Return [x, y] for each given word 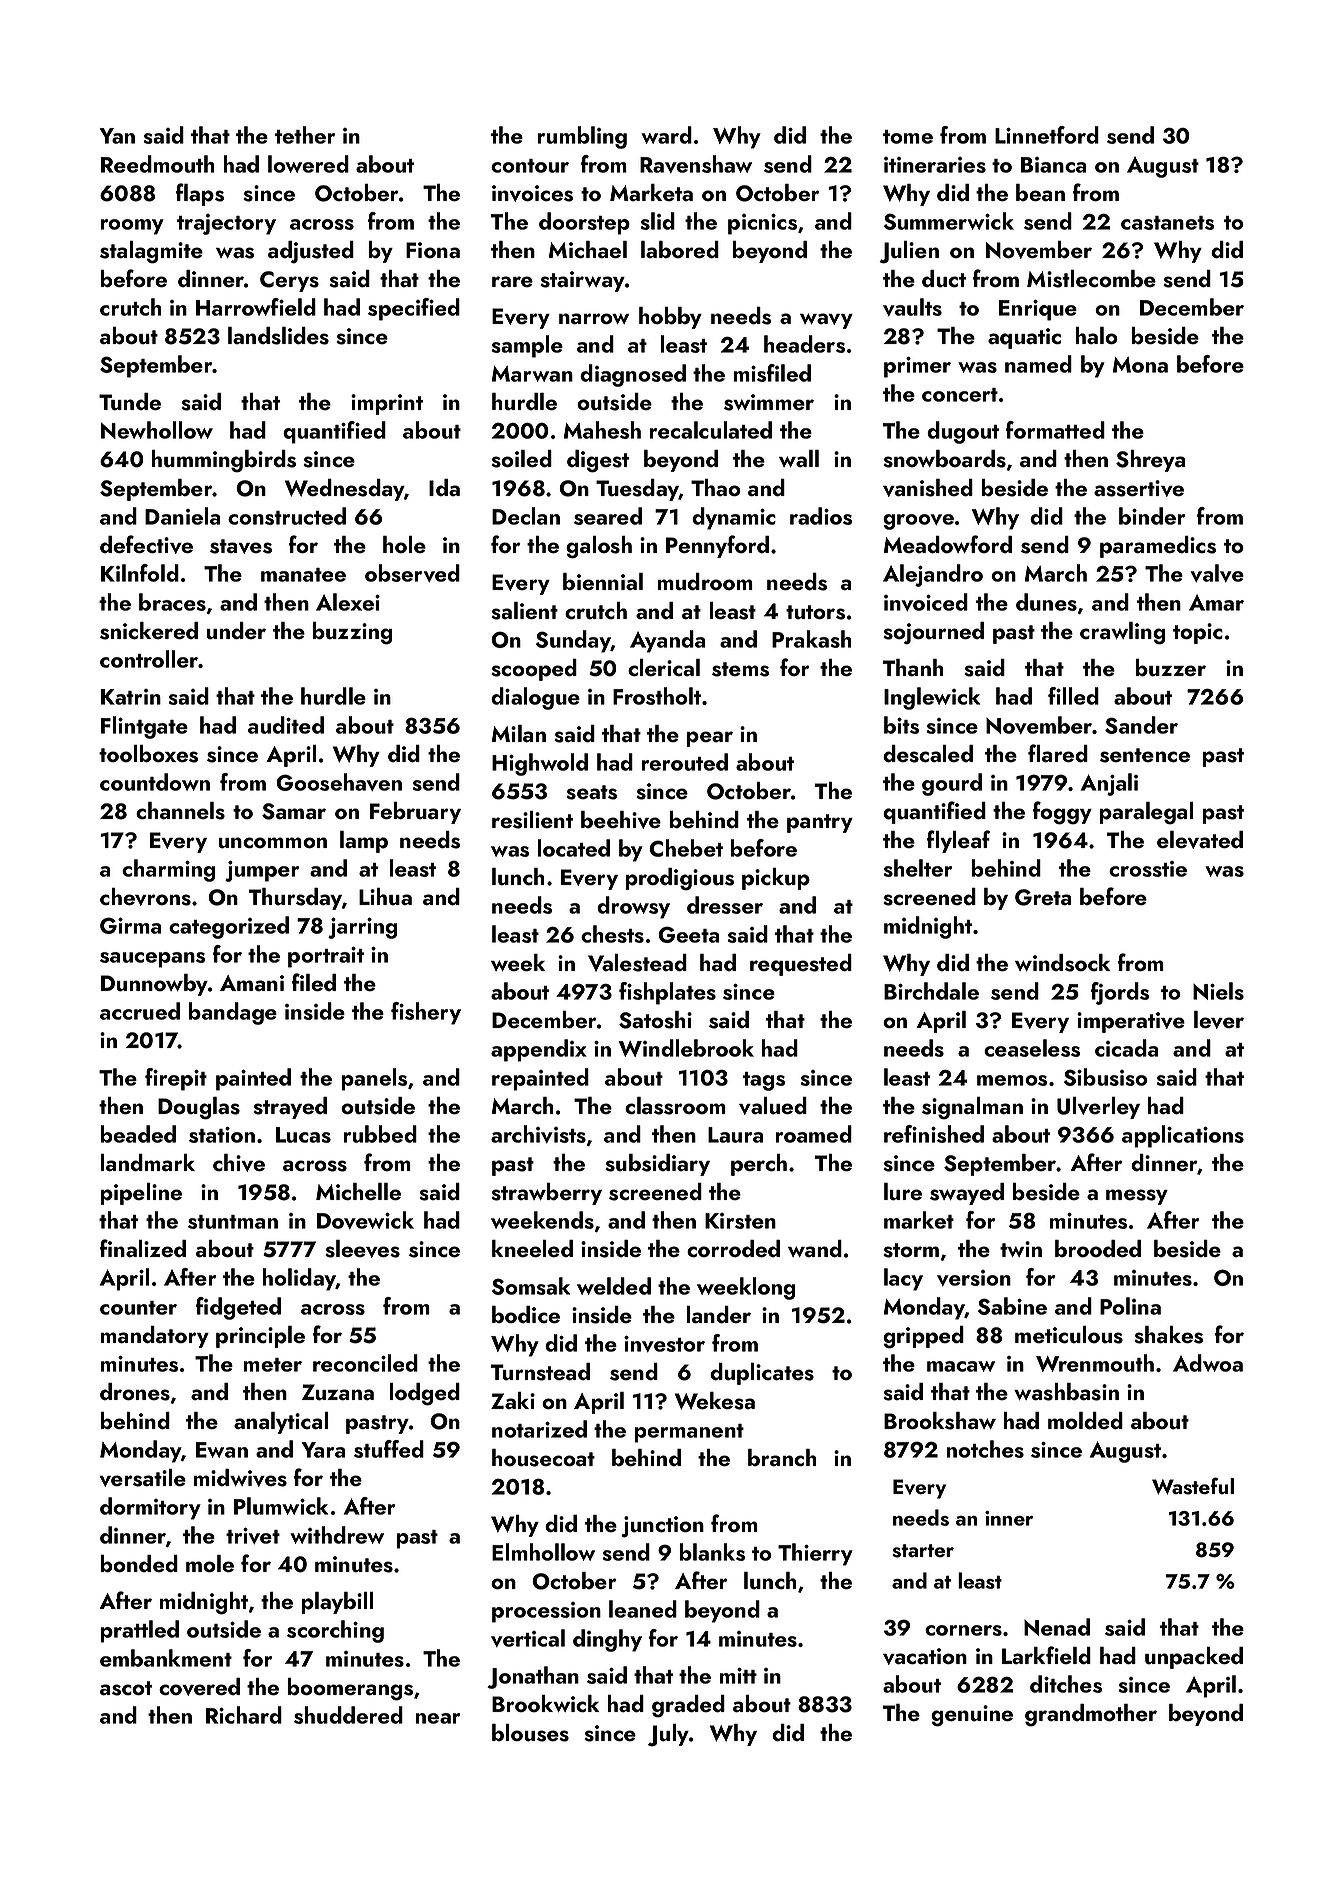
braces [172, 602]
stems [740, 669]
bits [901, 725]
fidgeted [238, 1308]
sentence [1145, 755]
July [668, 1735]
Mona [1140, 365]
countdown [155, 782]
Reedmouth [158, 164]
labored [680, 250]
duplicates [762, 1374]
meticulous [1069, 1335]
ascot [126, 1688]
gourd [952, 784]
